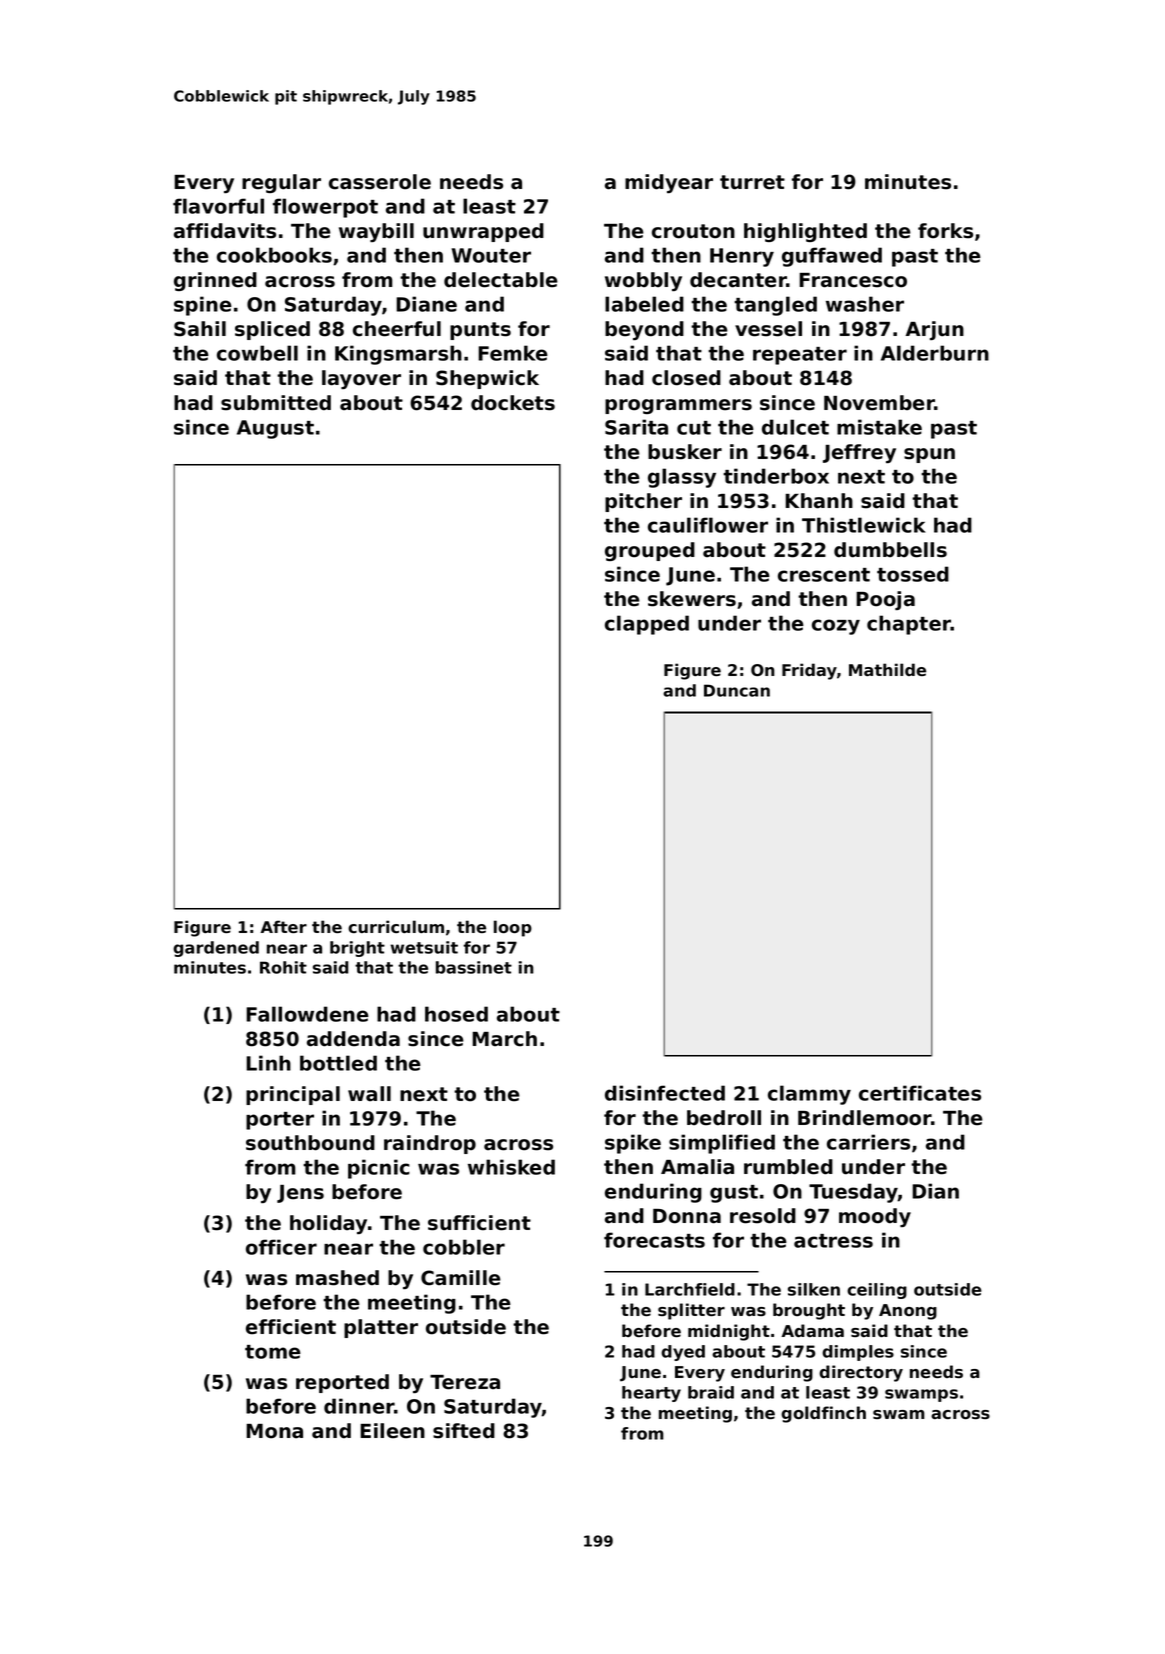 This document has height=1654, width=1165. What do you see at coordinates (464, 1431) in the document?
I see `sifted` at bounding box center [464, 1431].
